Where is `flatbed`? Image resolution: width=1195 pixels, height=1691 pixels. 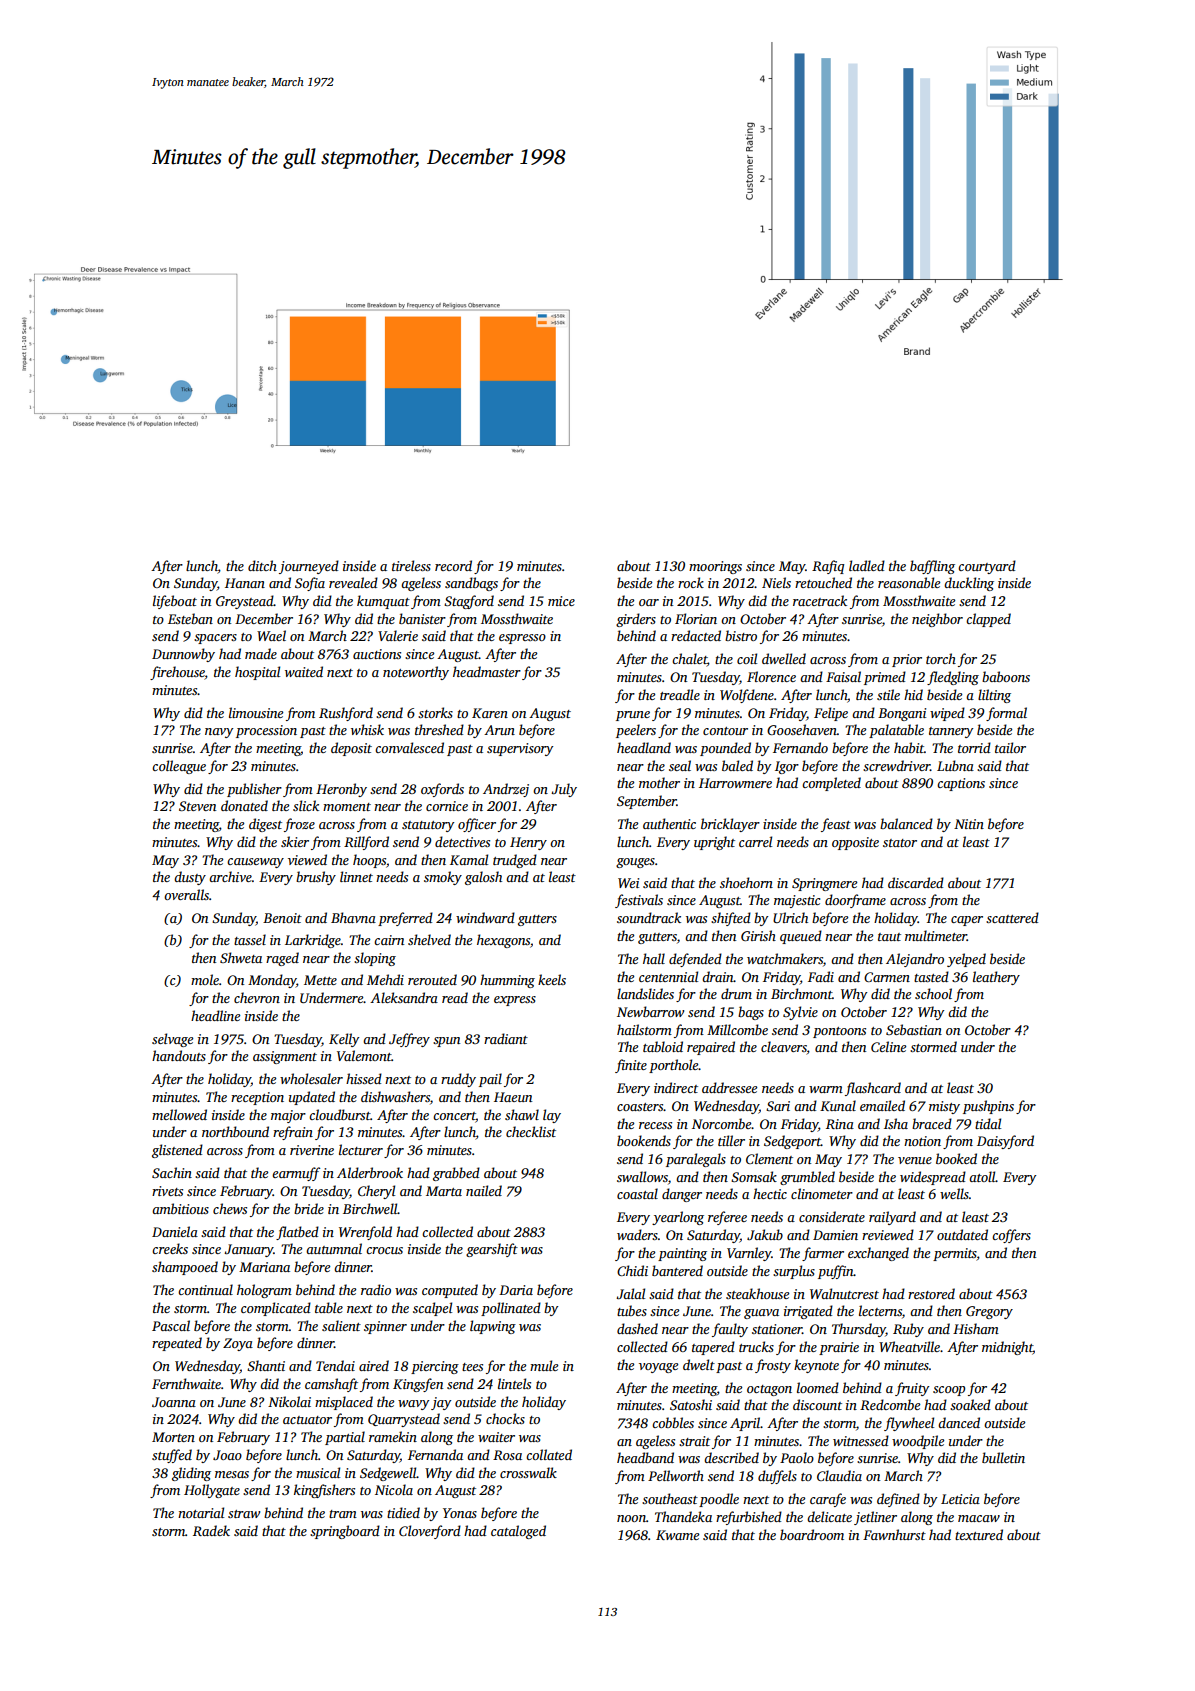 flatbed is located at coordinates (297, 1233).
